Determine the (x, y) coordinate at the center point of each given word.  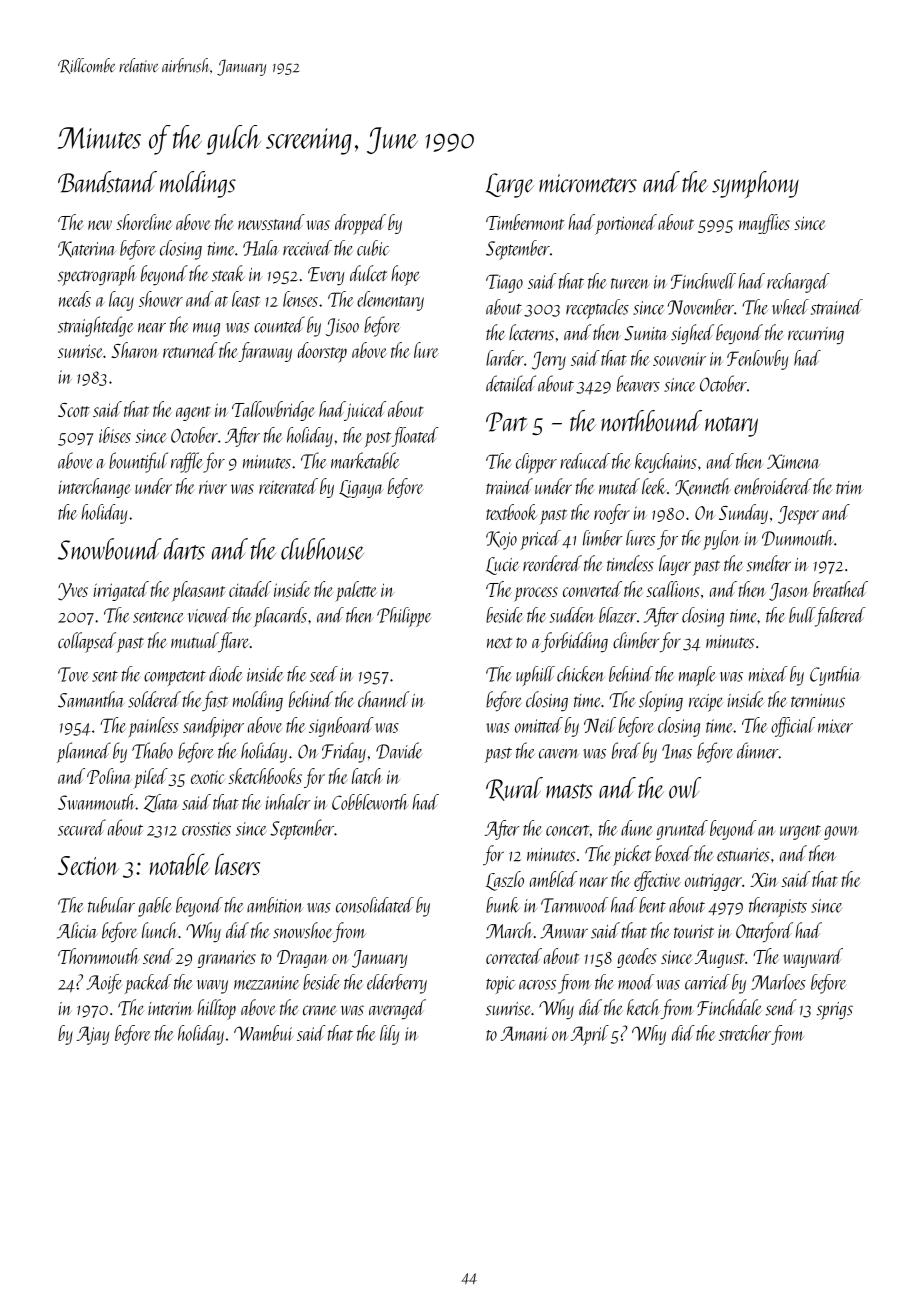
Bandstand (107, 182)
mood (636, 982)
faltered (840, 617)
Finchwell (703, 281)
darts (184, 549)
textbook (512, 512)
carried (707, 982)
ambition (274, 905)
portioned (626, 224)
